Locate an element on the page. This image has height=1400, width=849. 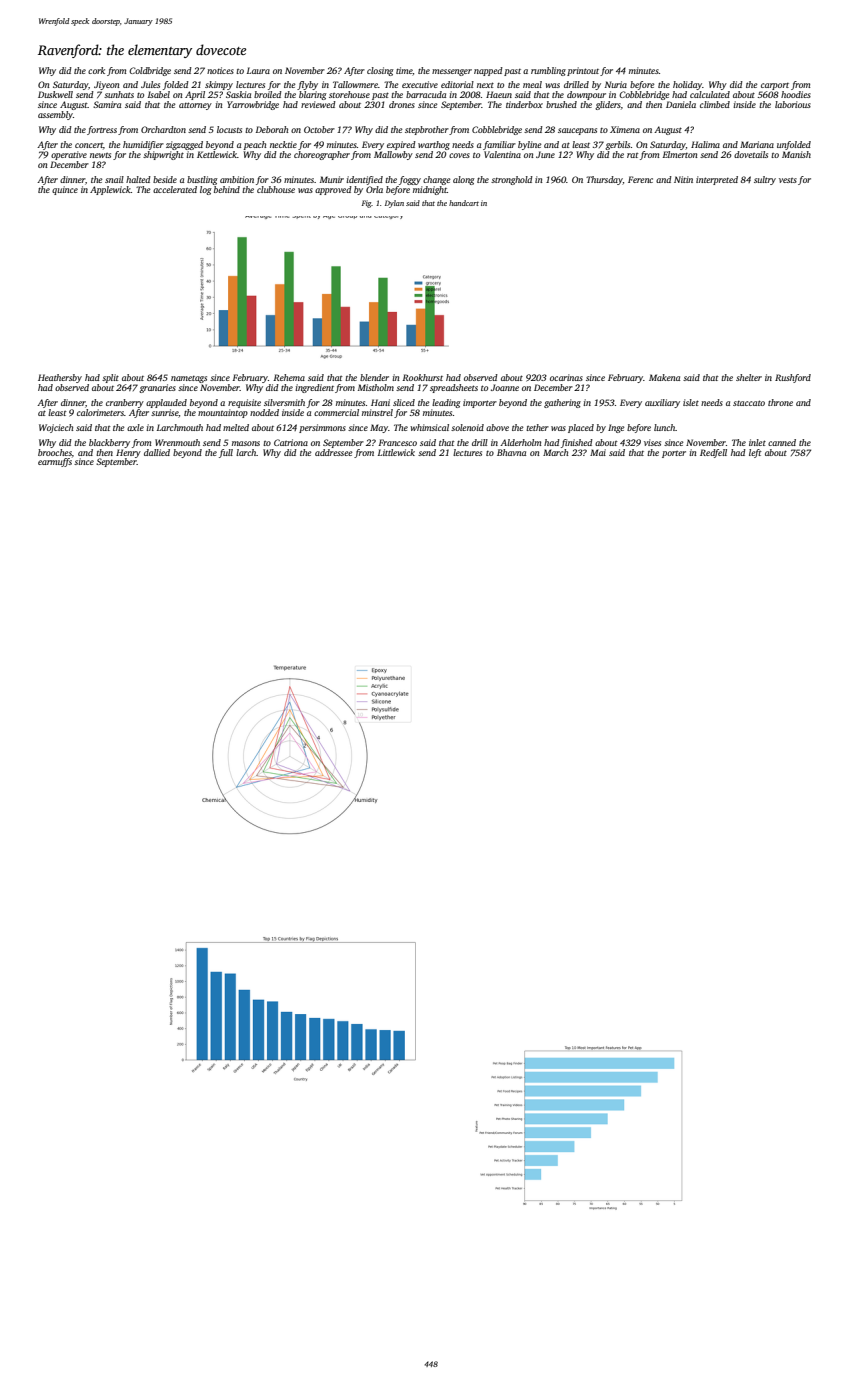
cork is located at coordinates (96, 70).
